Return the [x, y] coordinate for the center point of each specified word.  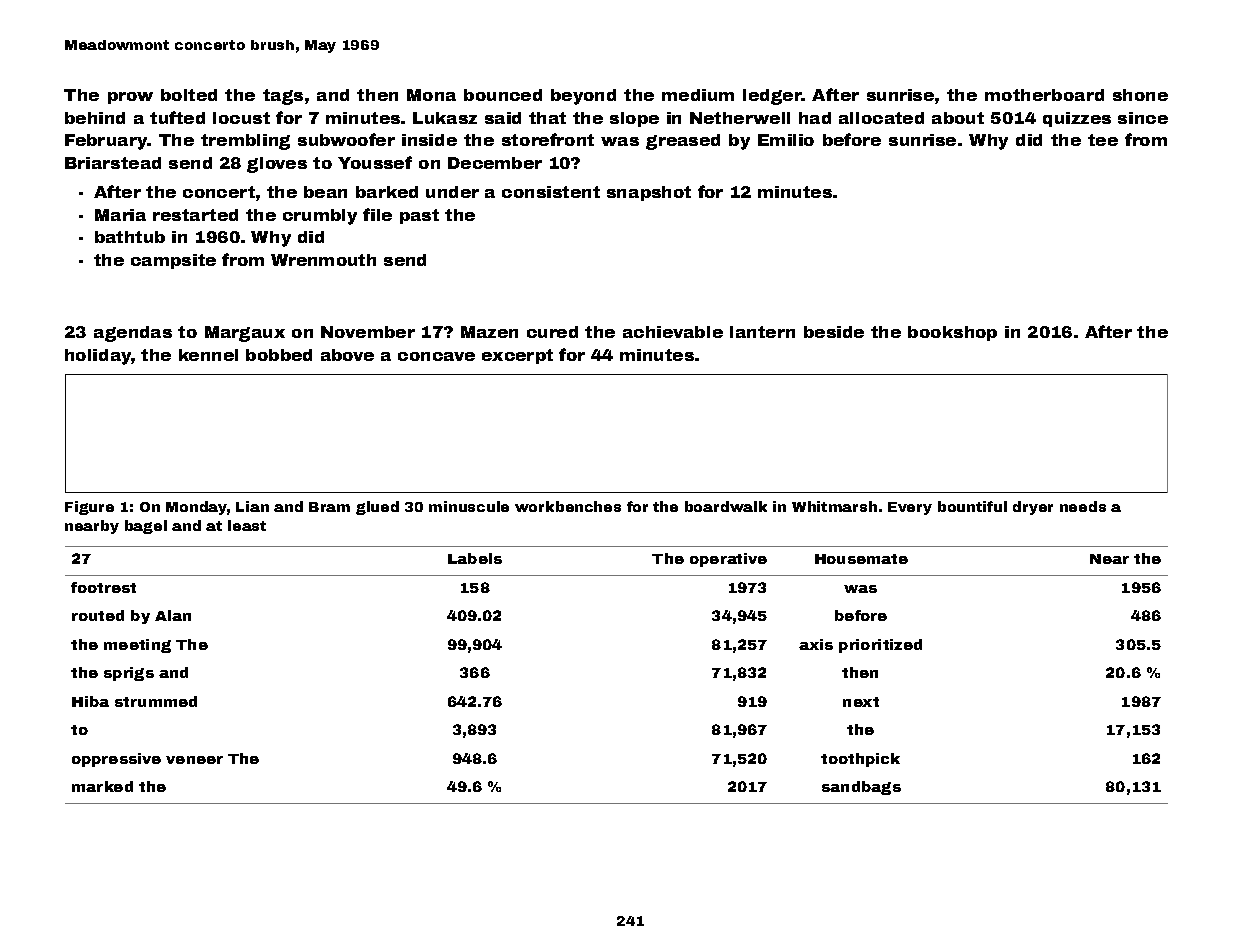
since [1143, 118]
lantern [762, 332]
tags [283, 97]
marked [102, 786]
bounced [503, 95]
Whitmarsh [834, 506]
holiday [98, 357]
